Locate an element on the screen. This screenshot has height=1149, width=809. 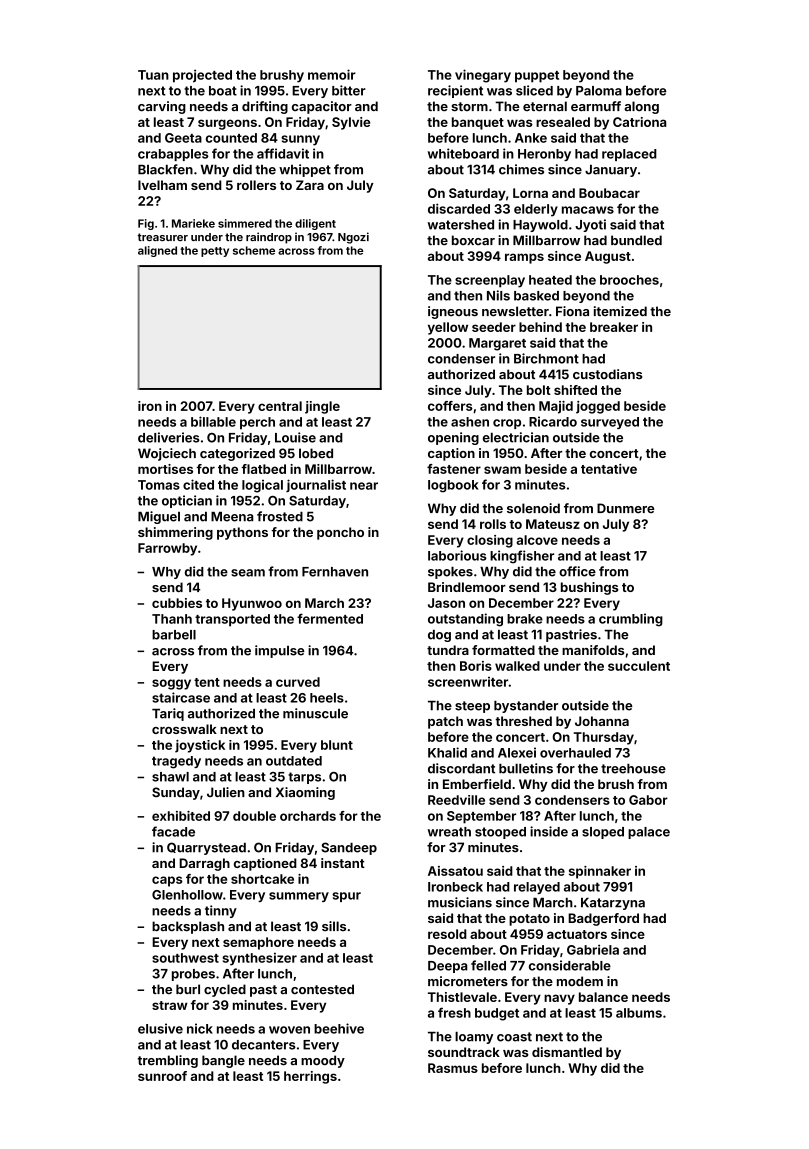
dismantled is located at coordinates (567, 1052).
